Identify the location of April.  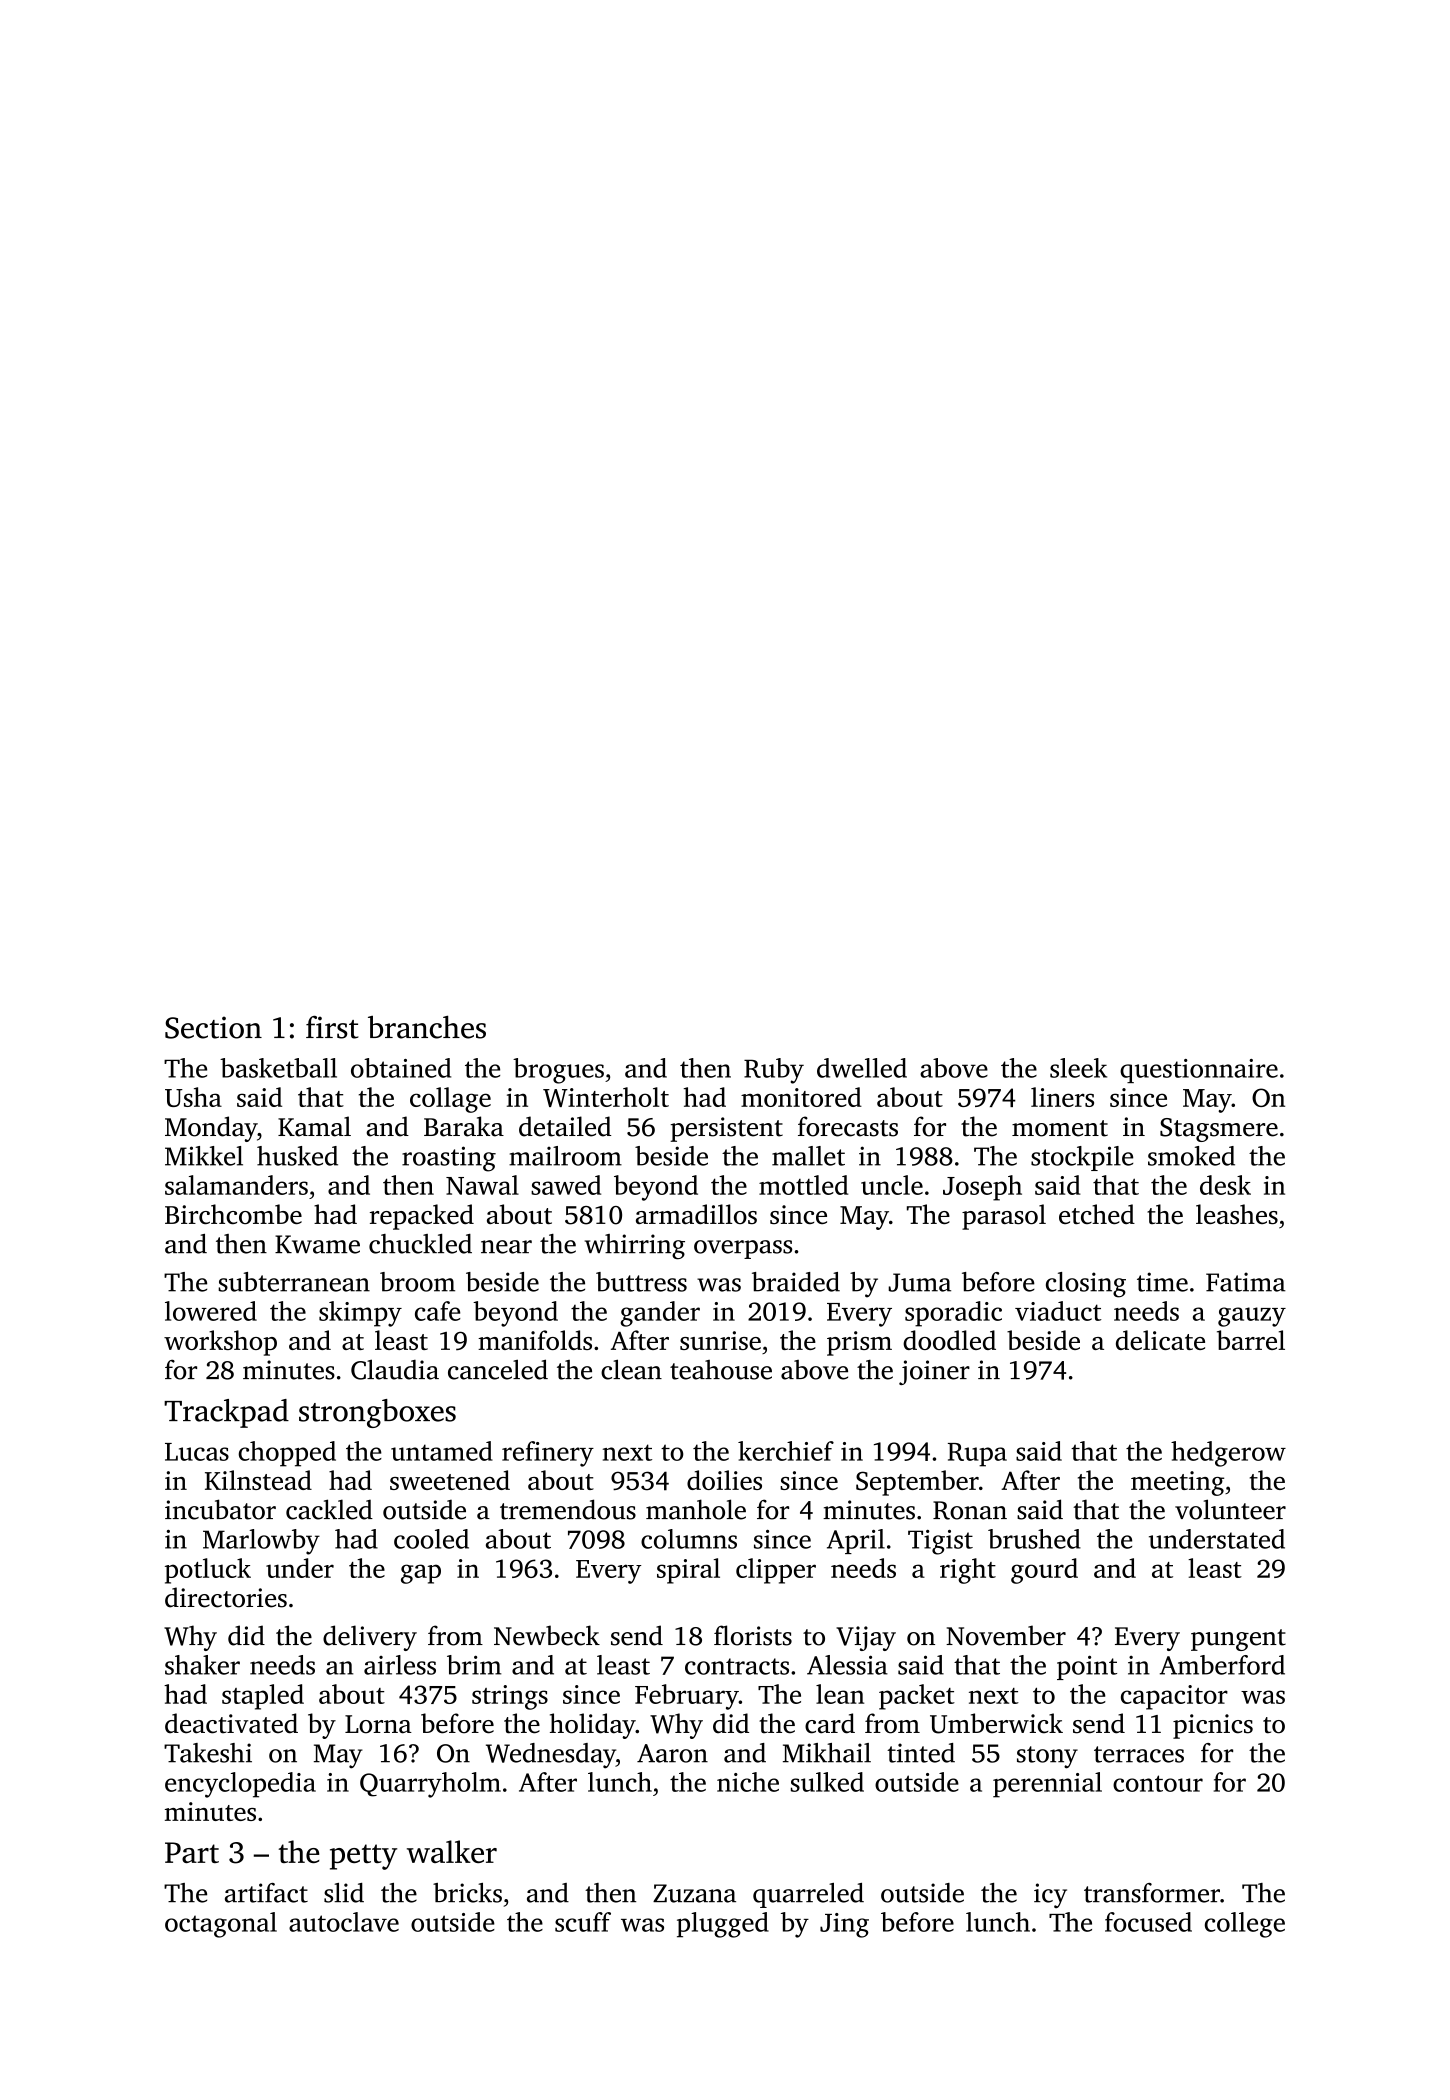
(856, 1541).
